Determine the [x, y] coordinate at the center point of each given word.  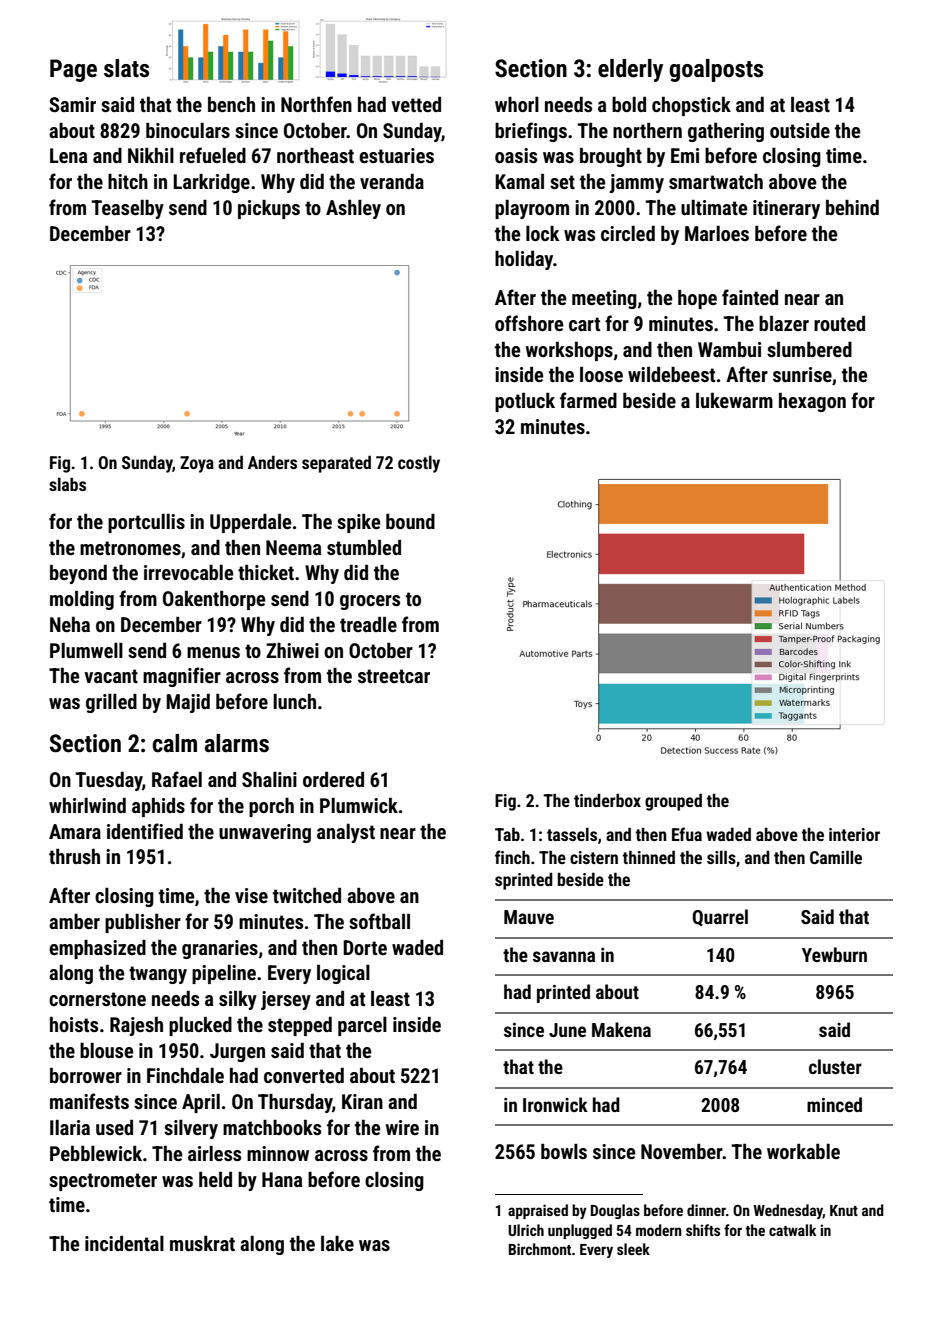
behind [852, 207]
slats [126, 68]
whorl [517, 104]
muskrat [202, 1243]
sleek [633, 1249]
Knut [844, 1210]
